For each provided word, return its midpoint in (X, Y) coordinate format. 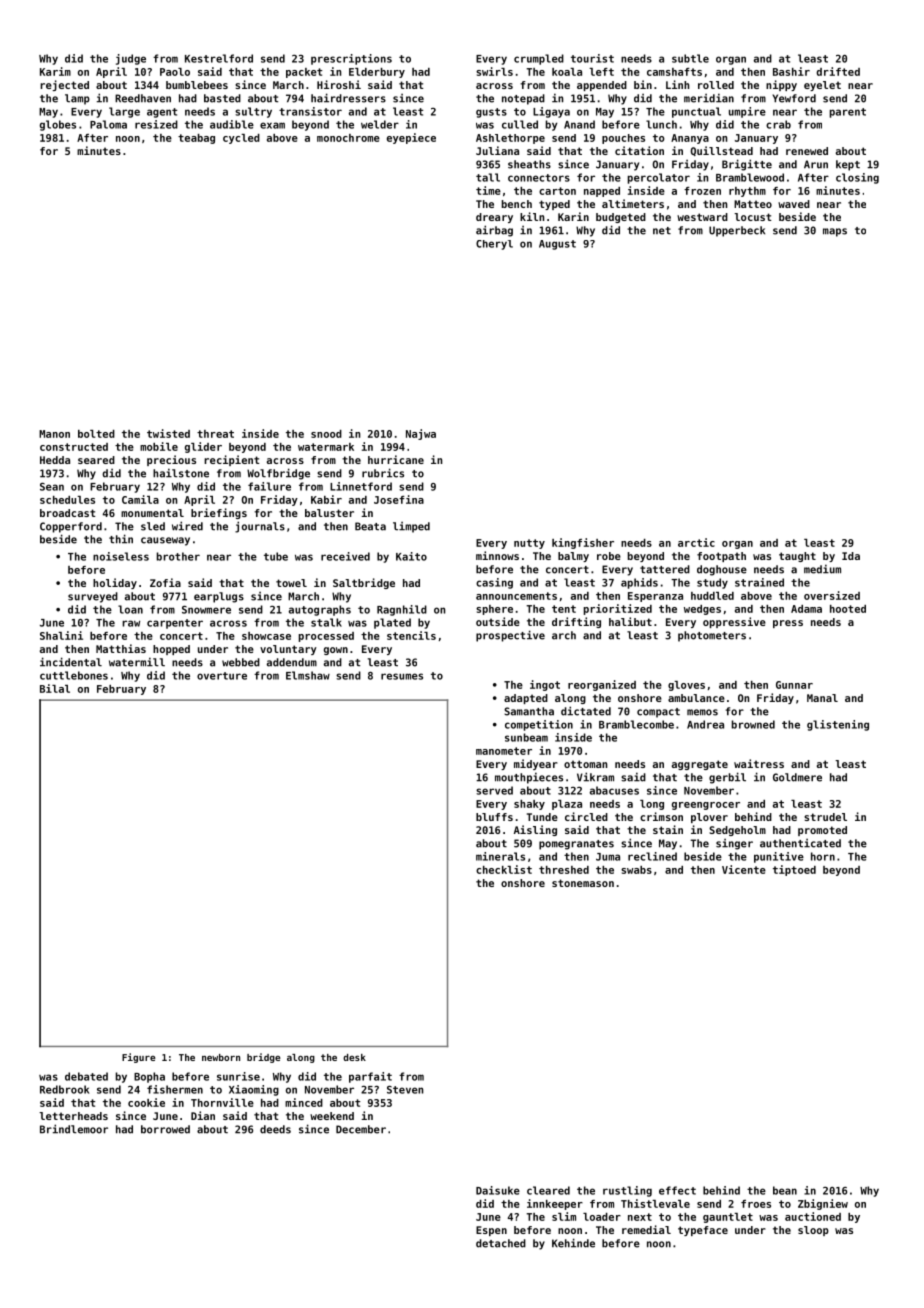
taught (797, 557)
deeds (275, 1129)
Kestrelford (219, 58)
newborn (221, 1057)
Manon (54, 434)
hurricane (396, 459)
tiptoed (794, 870)
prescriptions (351, 59)
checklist (504, 869)
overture (222, 676)
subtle (690, 58)
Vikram (595, 777)
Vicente (744, 869)
